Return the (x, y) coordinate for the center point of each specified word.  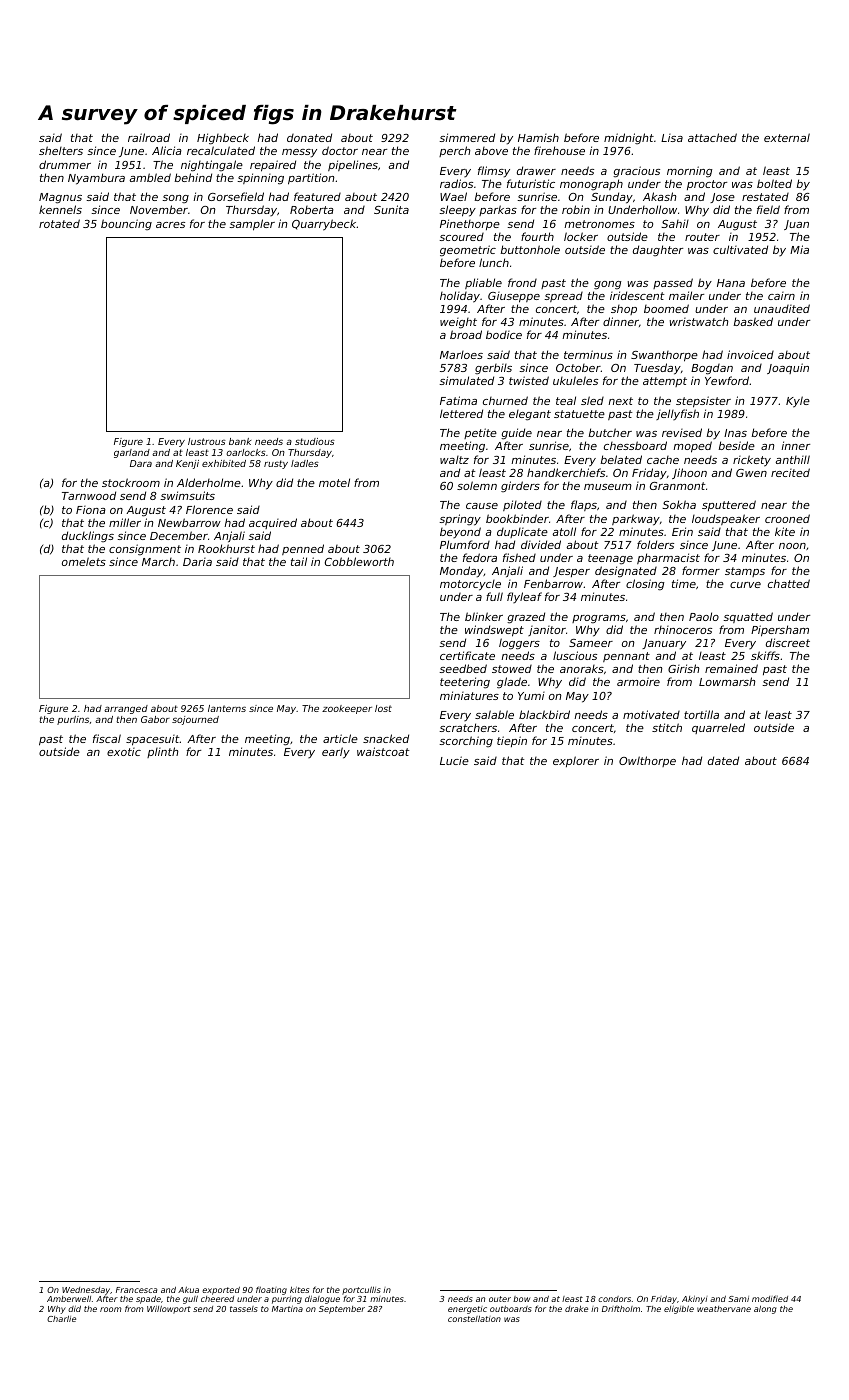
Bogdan (712, 369)
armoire (638, 681)
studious (315, 441)
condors (614, 1299)
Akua (188, 1290)
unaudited (782, 308)
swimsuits (187, 495)
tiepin (512, 741)
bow (521, 1299)
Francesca (136, 1290)
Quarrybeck (324, 225)
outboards (511, 1309)
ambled (150, 177)
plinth (163, 752)
